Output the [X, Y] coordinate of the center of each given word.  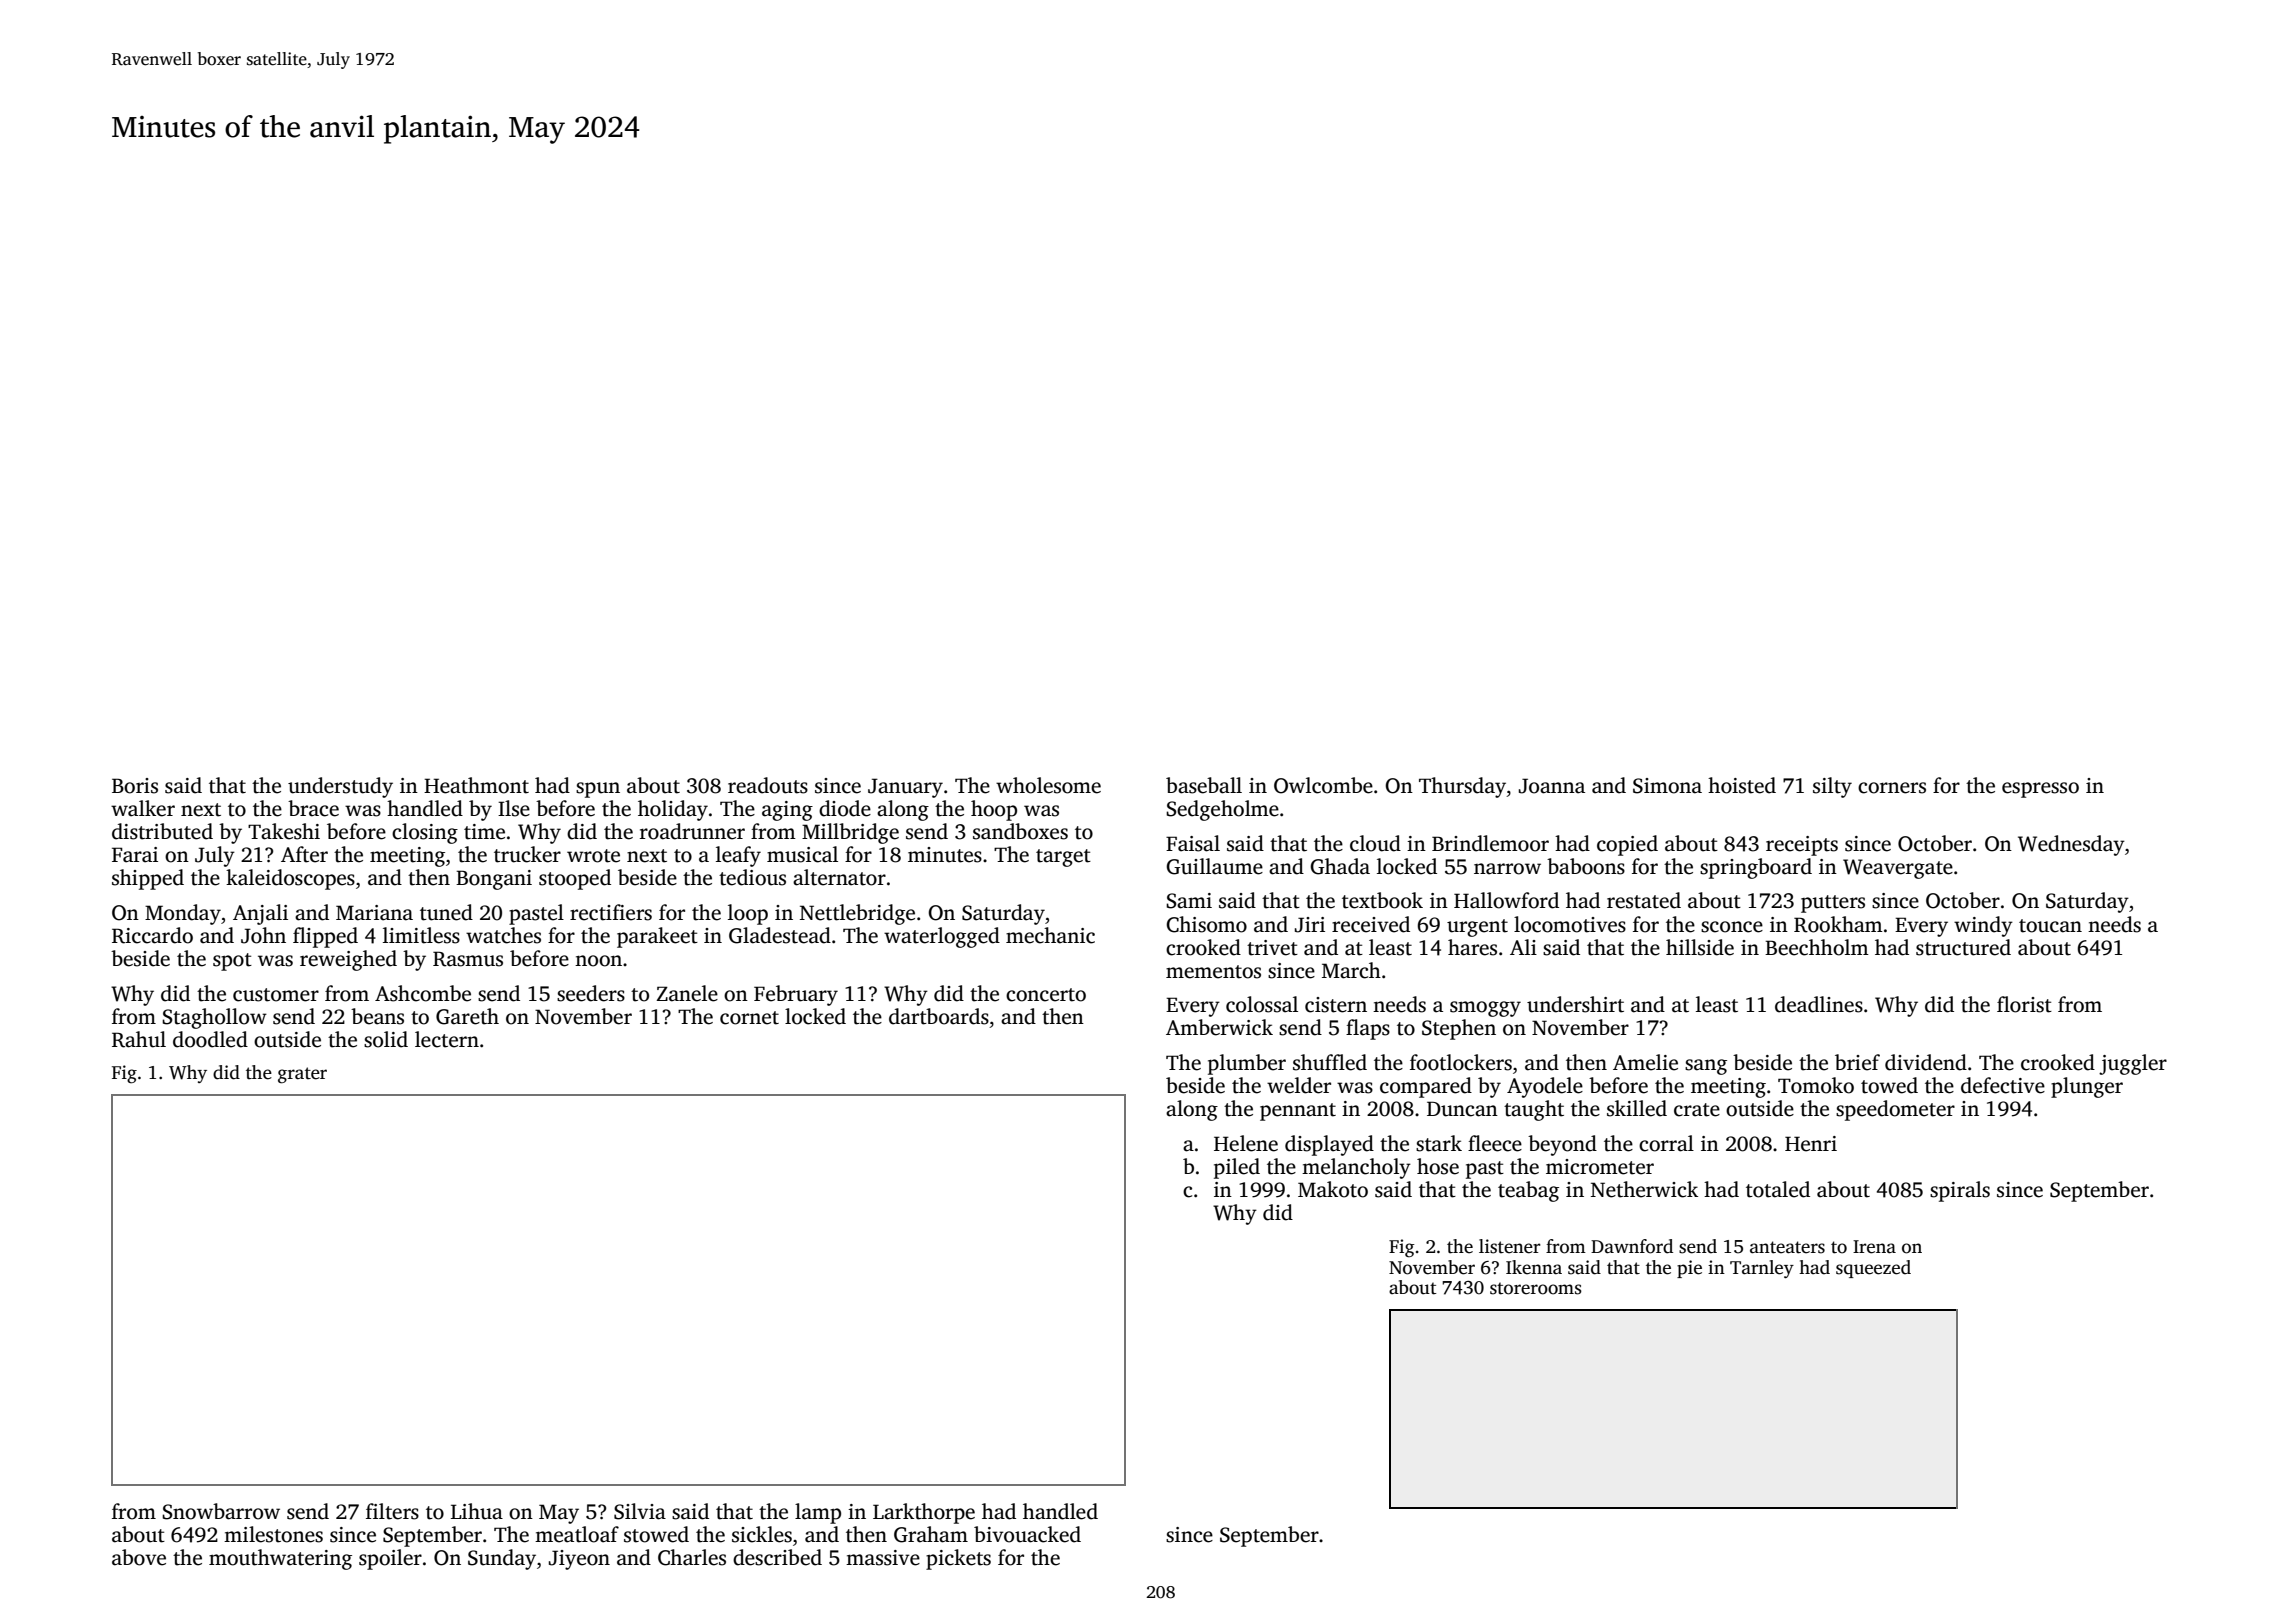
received [1371, 924]
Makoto [1333, 1189]
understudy [340, 787]
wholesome [1048, 785]
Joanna [1552, 786]
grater [302, 1075]
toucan [2050, 926]
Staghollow [214, 1018]
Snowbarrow [221, 1511]
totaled [1778, 1189]
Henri [1811, 1144]
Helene [1246, 1143]
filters [392, 1511]
